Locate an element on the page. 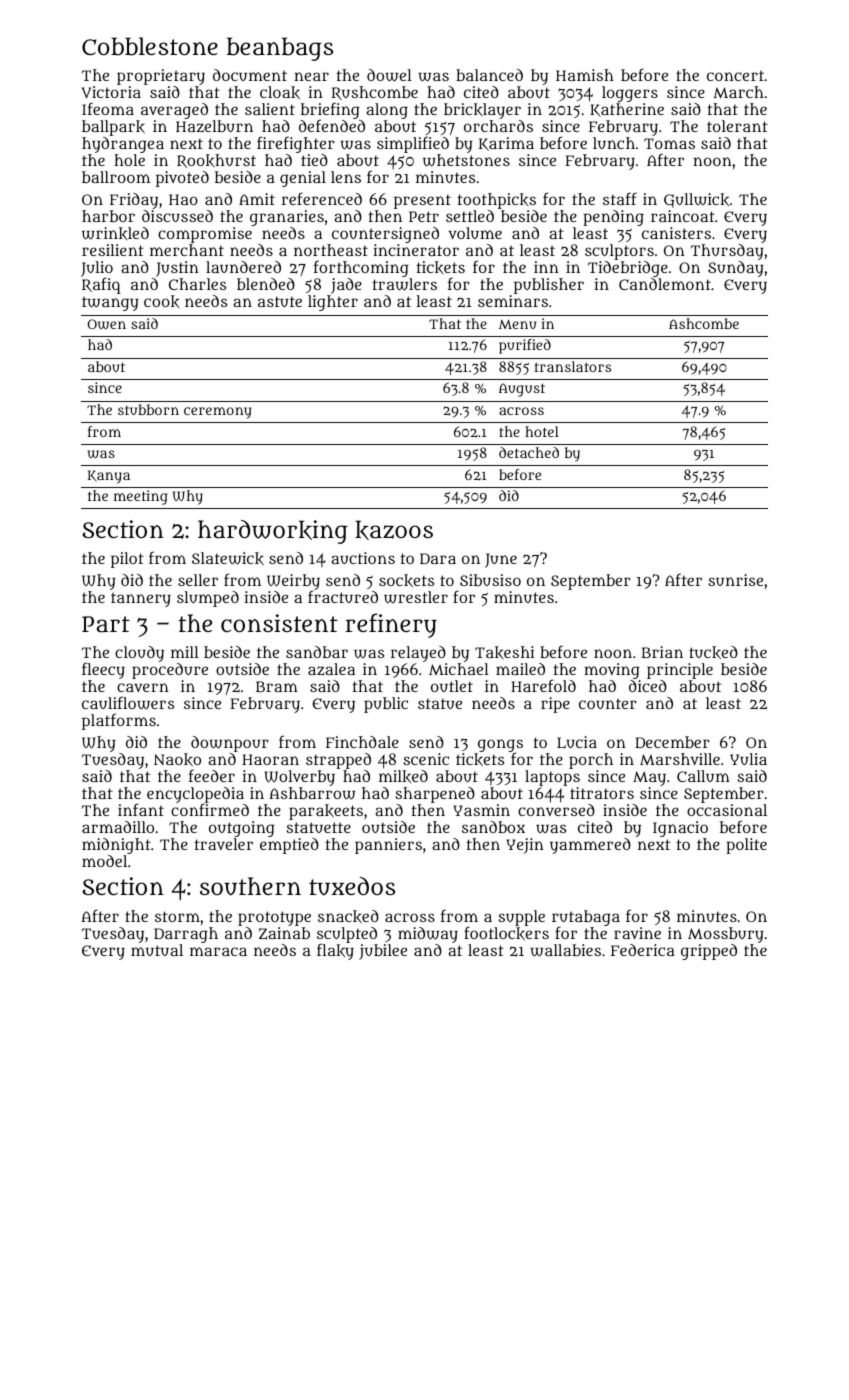 The image size is (849, 1400). defended is located at coordinates (332, 126).
